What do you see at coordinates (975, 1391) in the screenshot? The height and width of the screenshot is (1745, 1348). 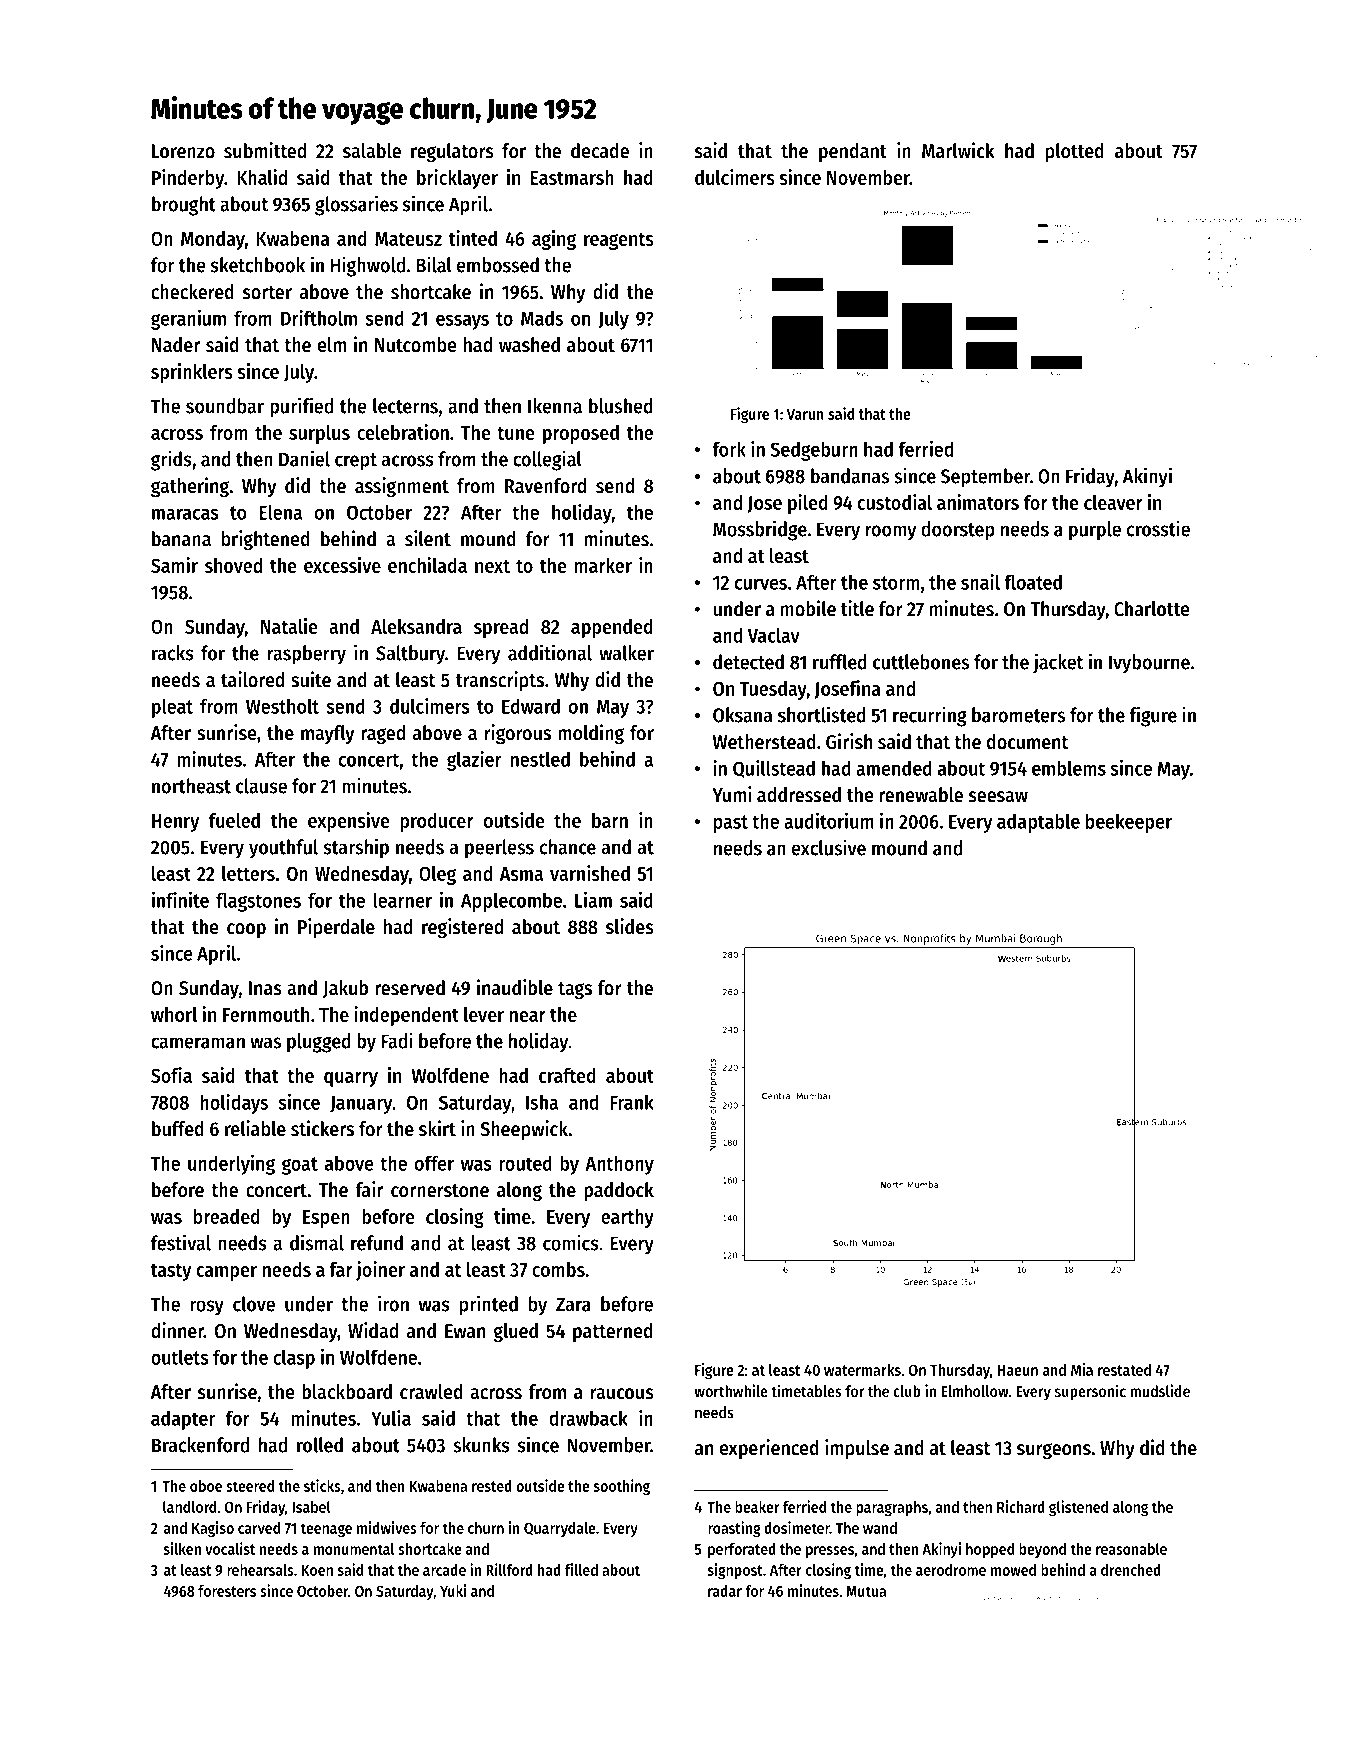 I see `Elmhollow` at bounding box center [975, 1391].
